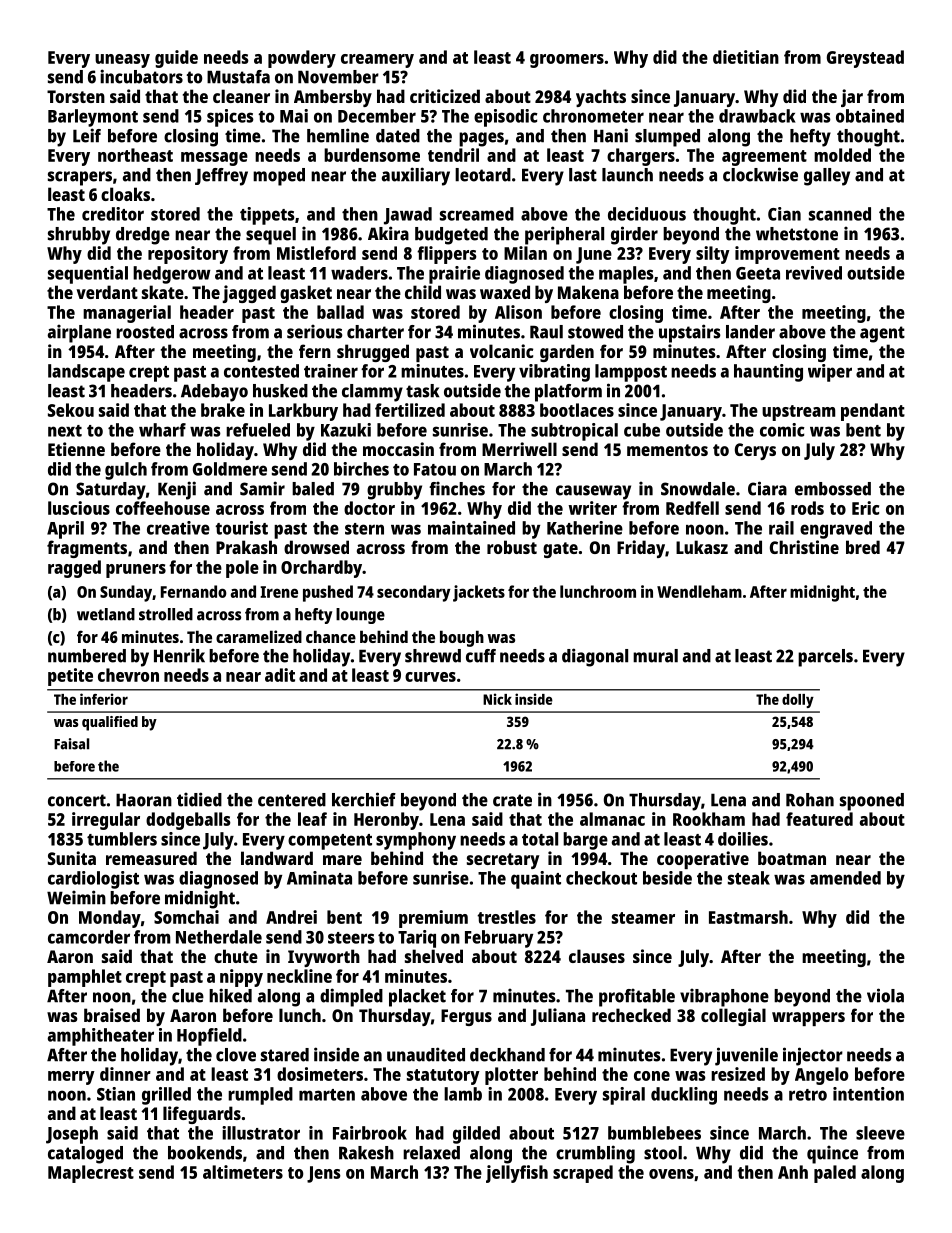 The width and height of the page is (952, 1233). Describe the element at coordinates (76, 449) in the page. I see `Etienne` at that location.
